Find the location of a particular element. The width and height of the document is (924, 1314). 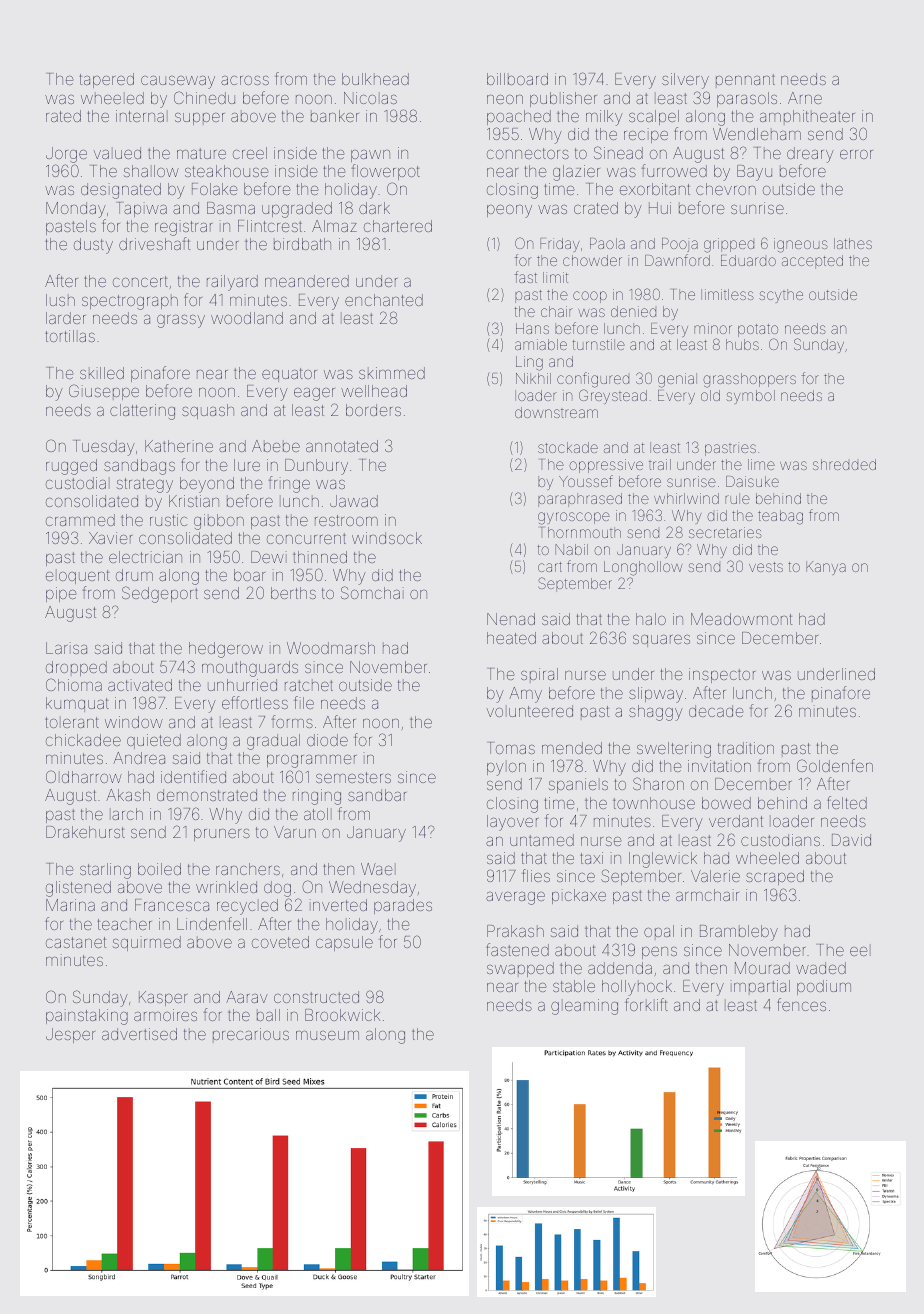

Nikhil is located at coordinates (533, 378).
